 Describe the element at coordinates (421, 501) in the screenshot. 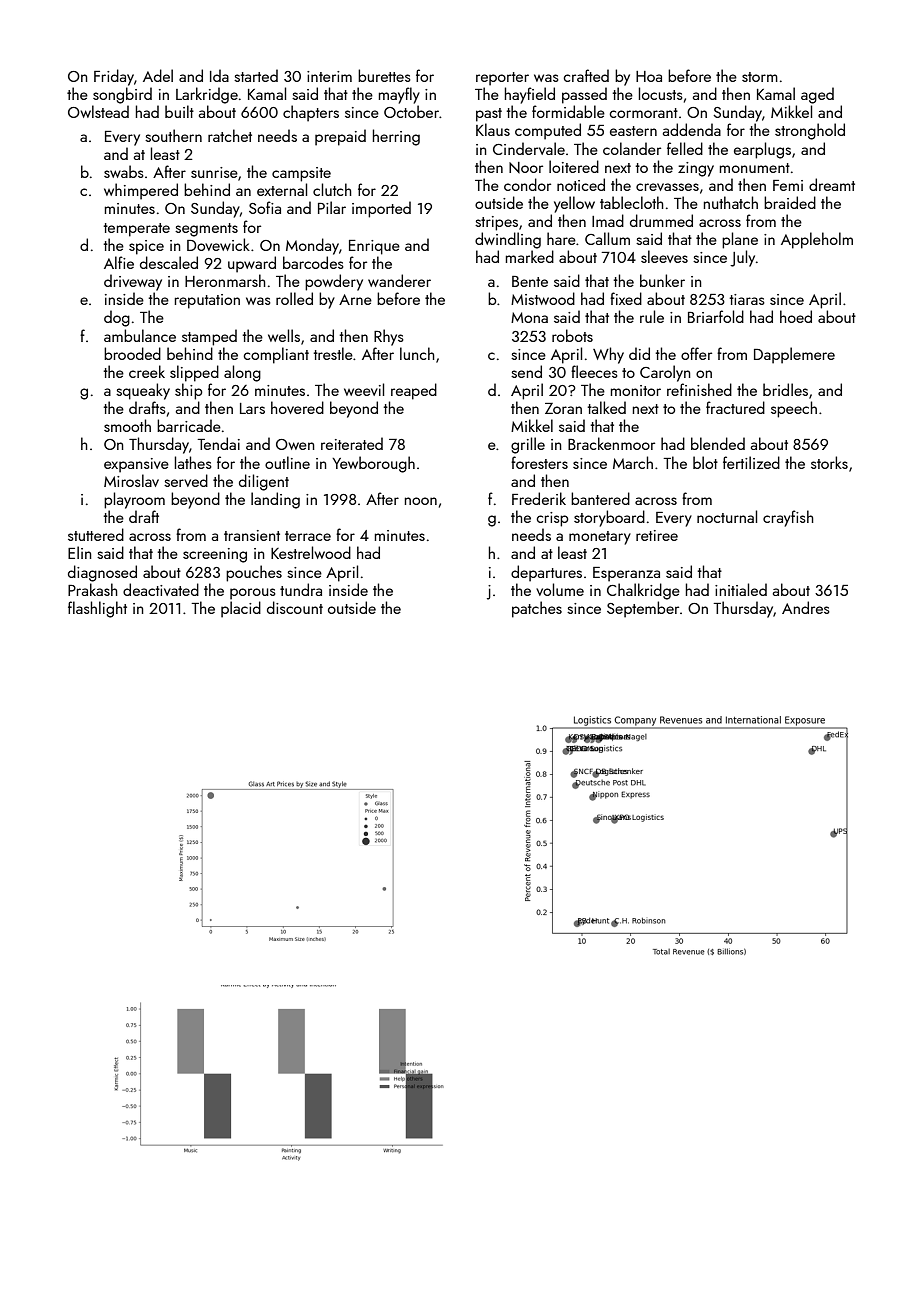

I see `noon` at that location.
